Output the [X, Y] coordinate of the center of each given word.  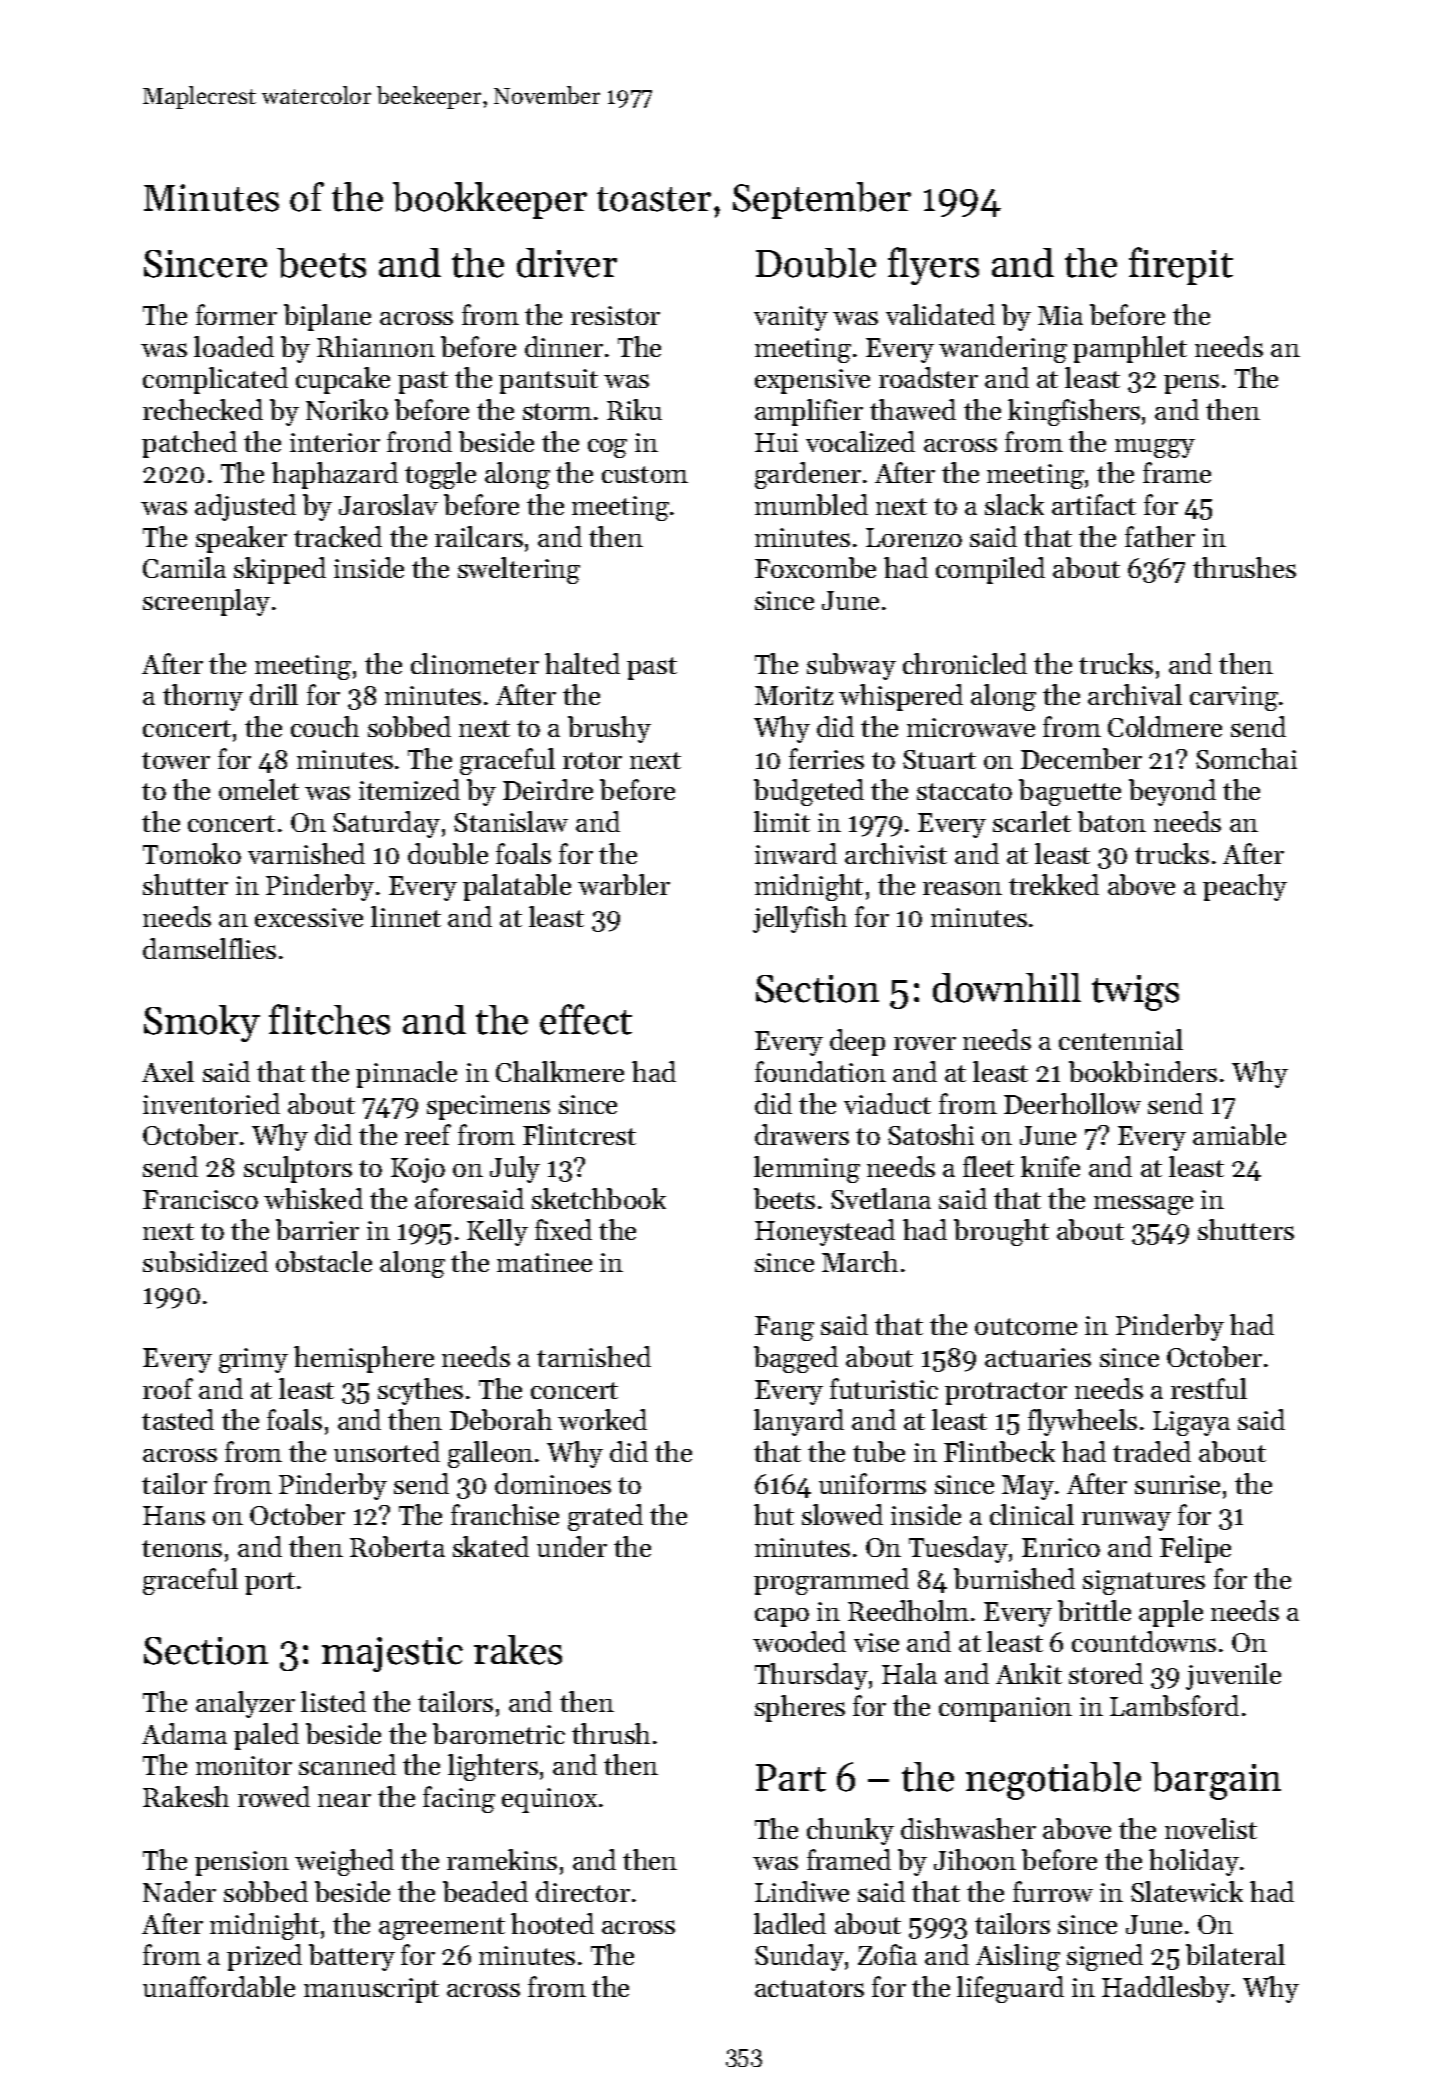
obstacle [324, 1261]
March [860, 1261]
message [1143, 1205]
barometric [499, 1733]
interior [335, 442]
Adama [184, 1733]
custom [645, 474]
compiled [990, 570]
